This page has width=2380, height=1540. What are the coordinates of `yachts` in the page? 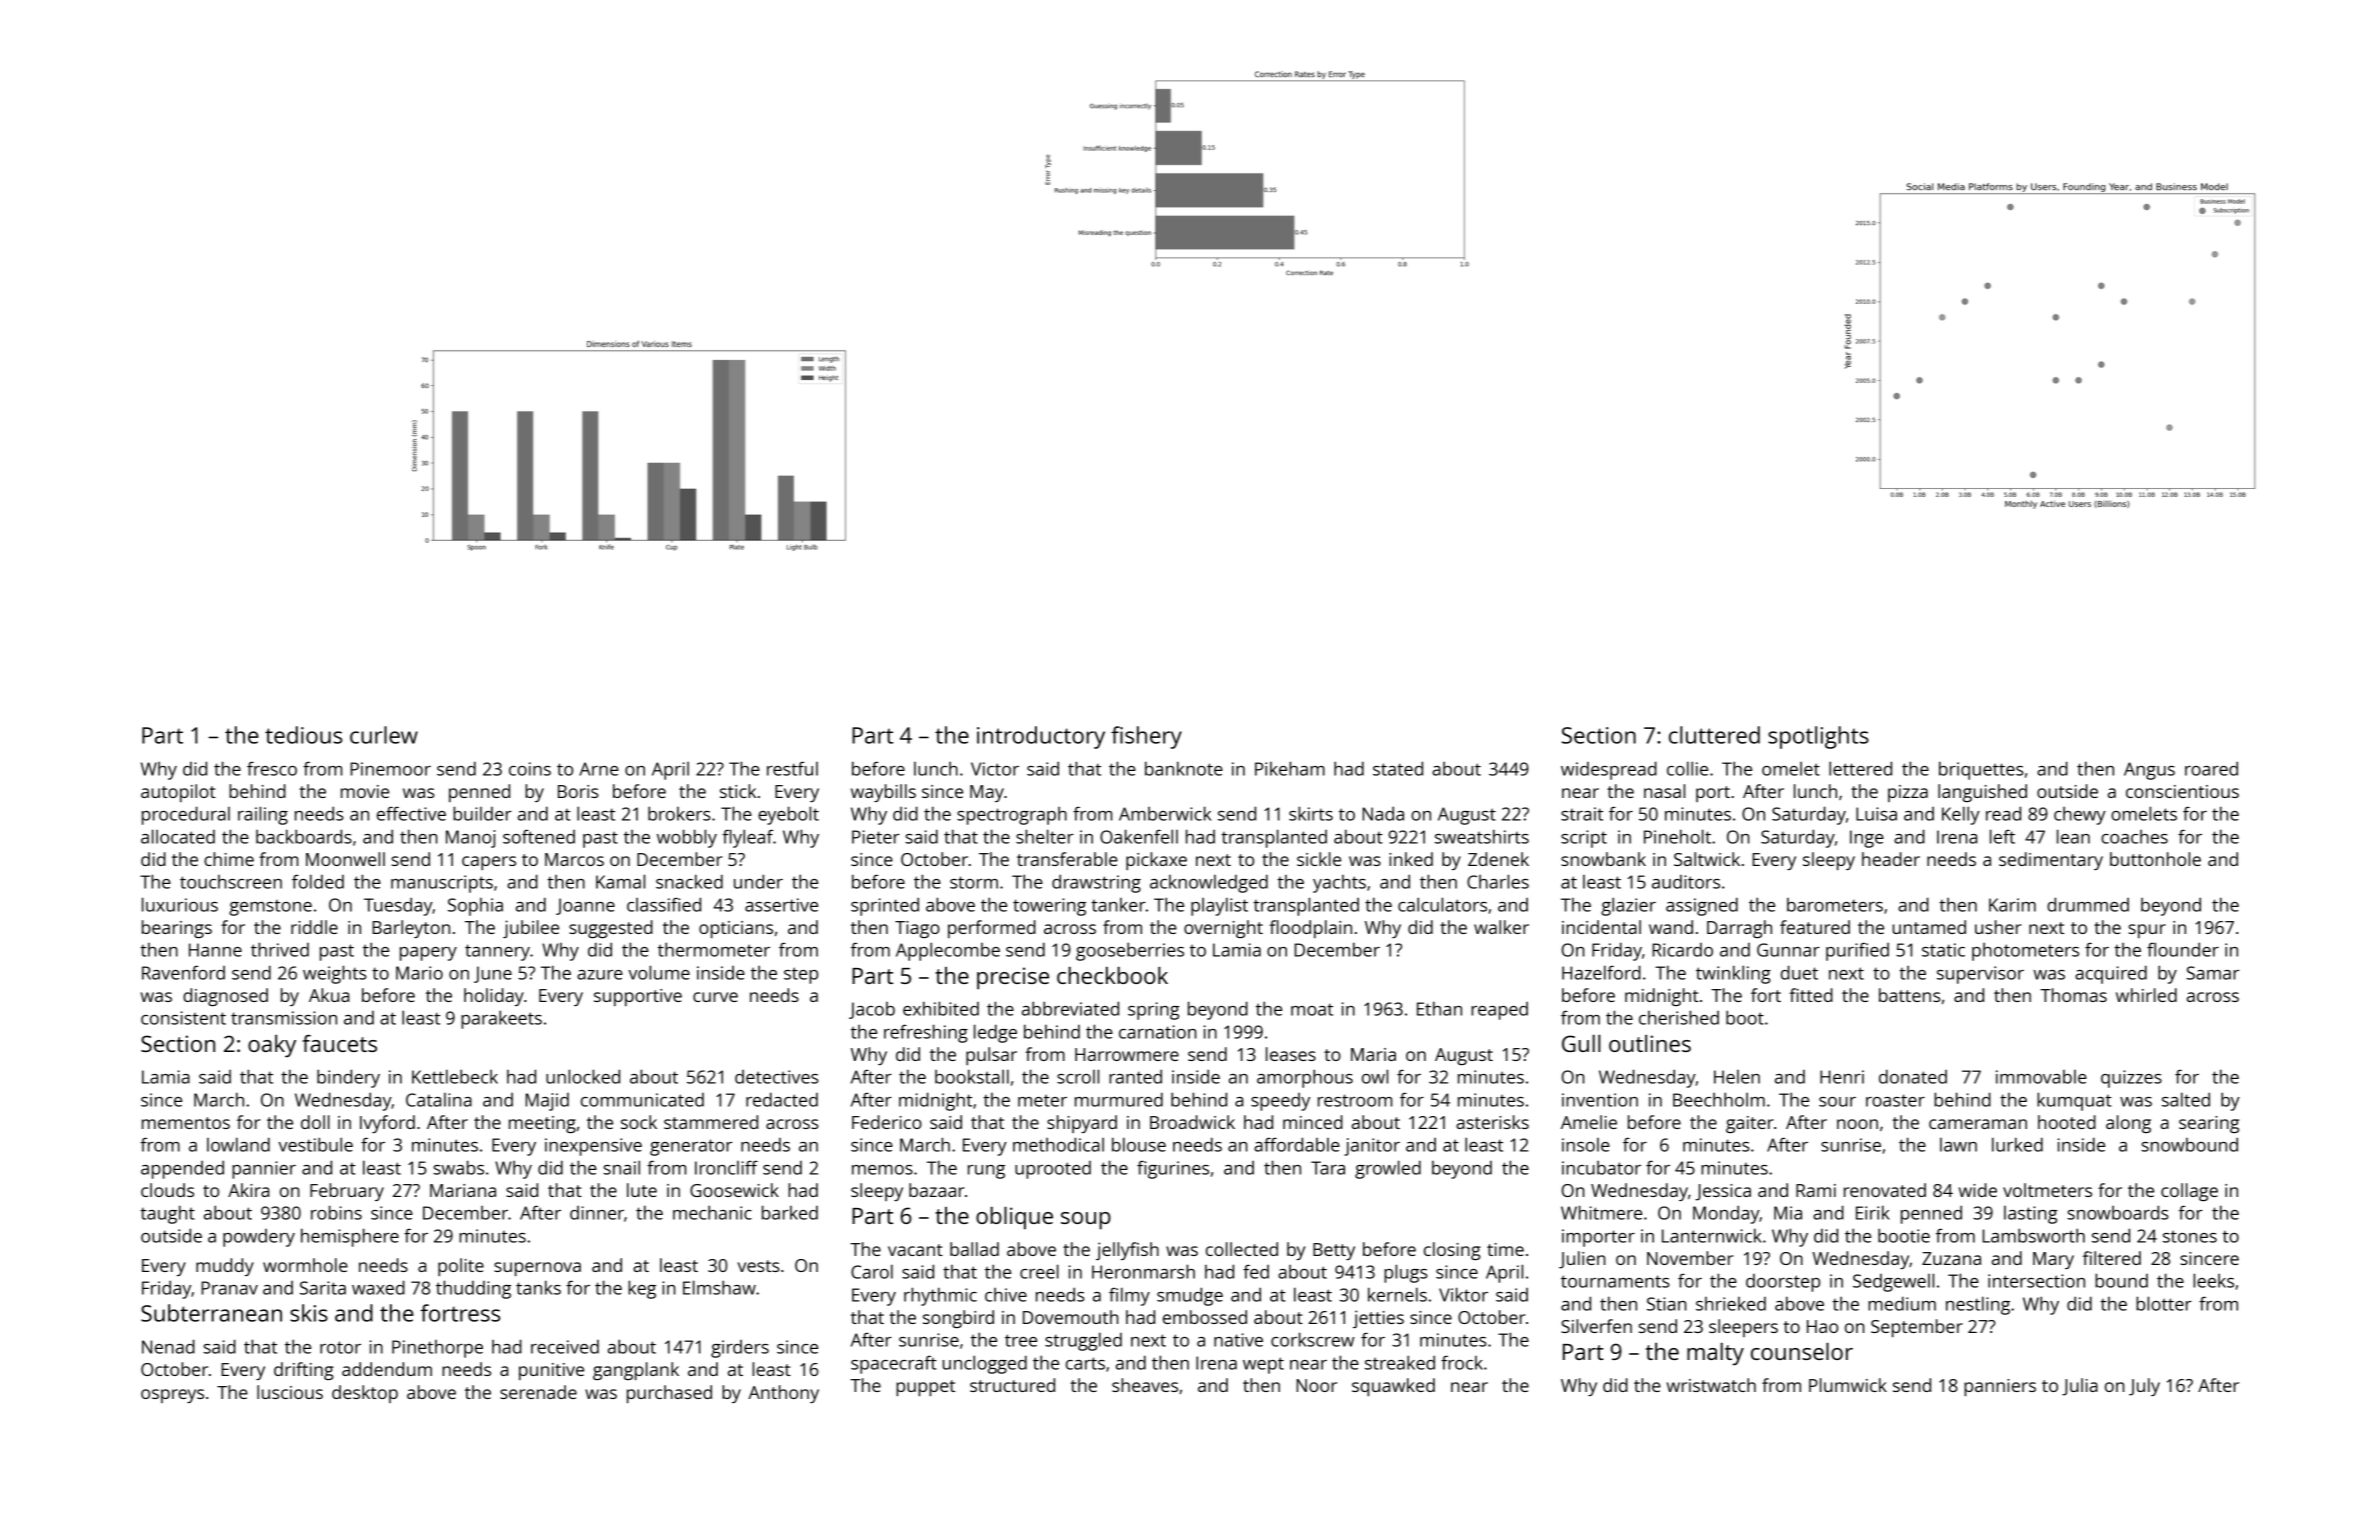 It's located at (1339, 884).
